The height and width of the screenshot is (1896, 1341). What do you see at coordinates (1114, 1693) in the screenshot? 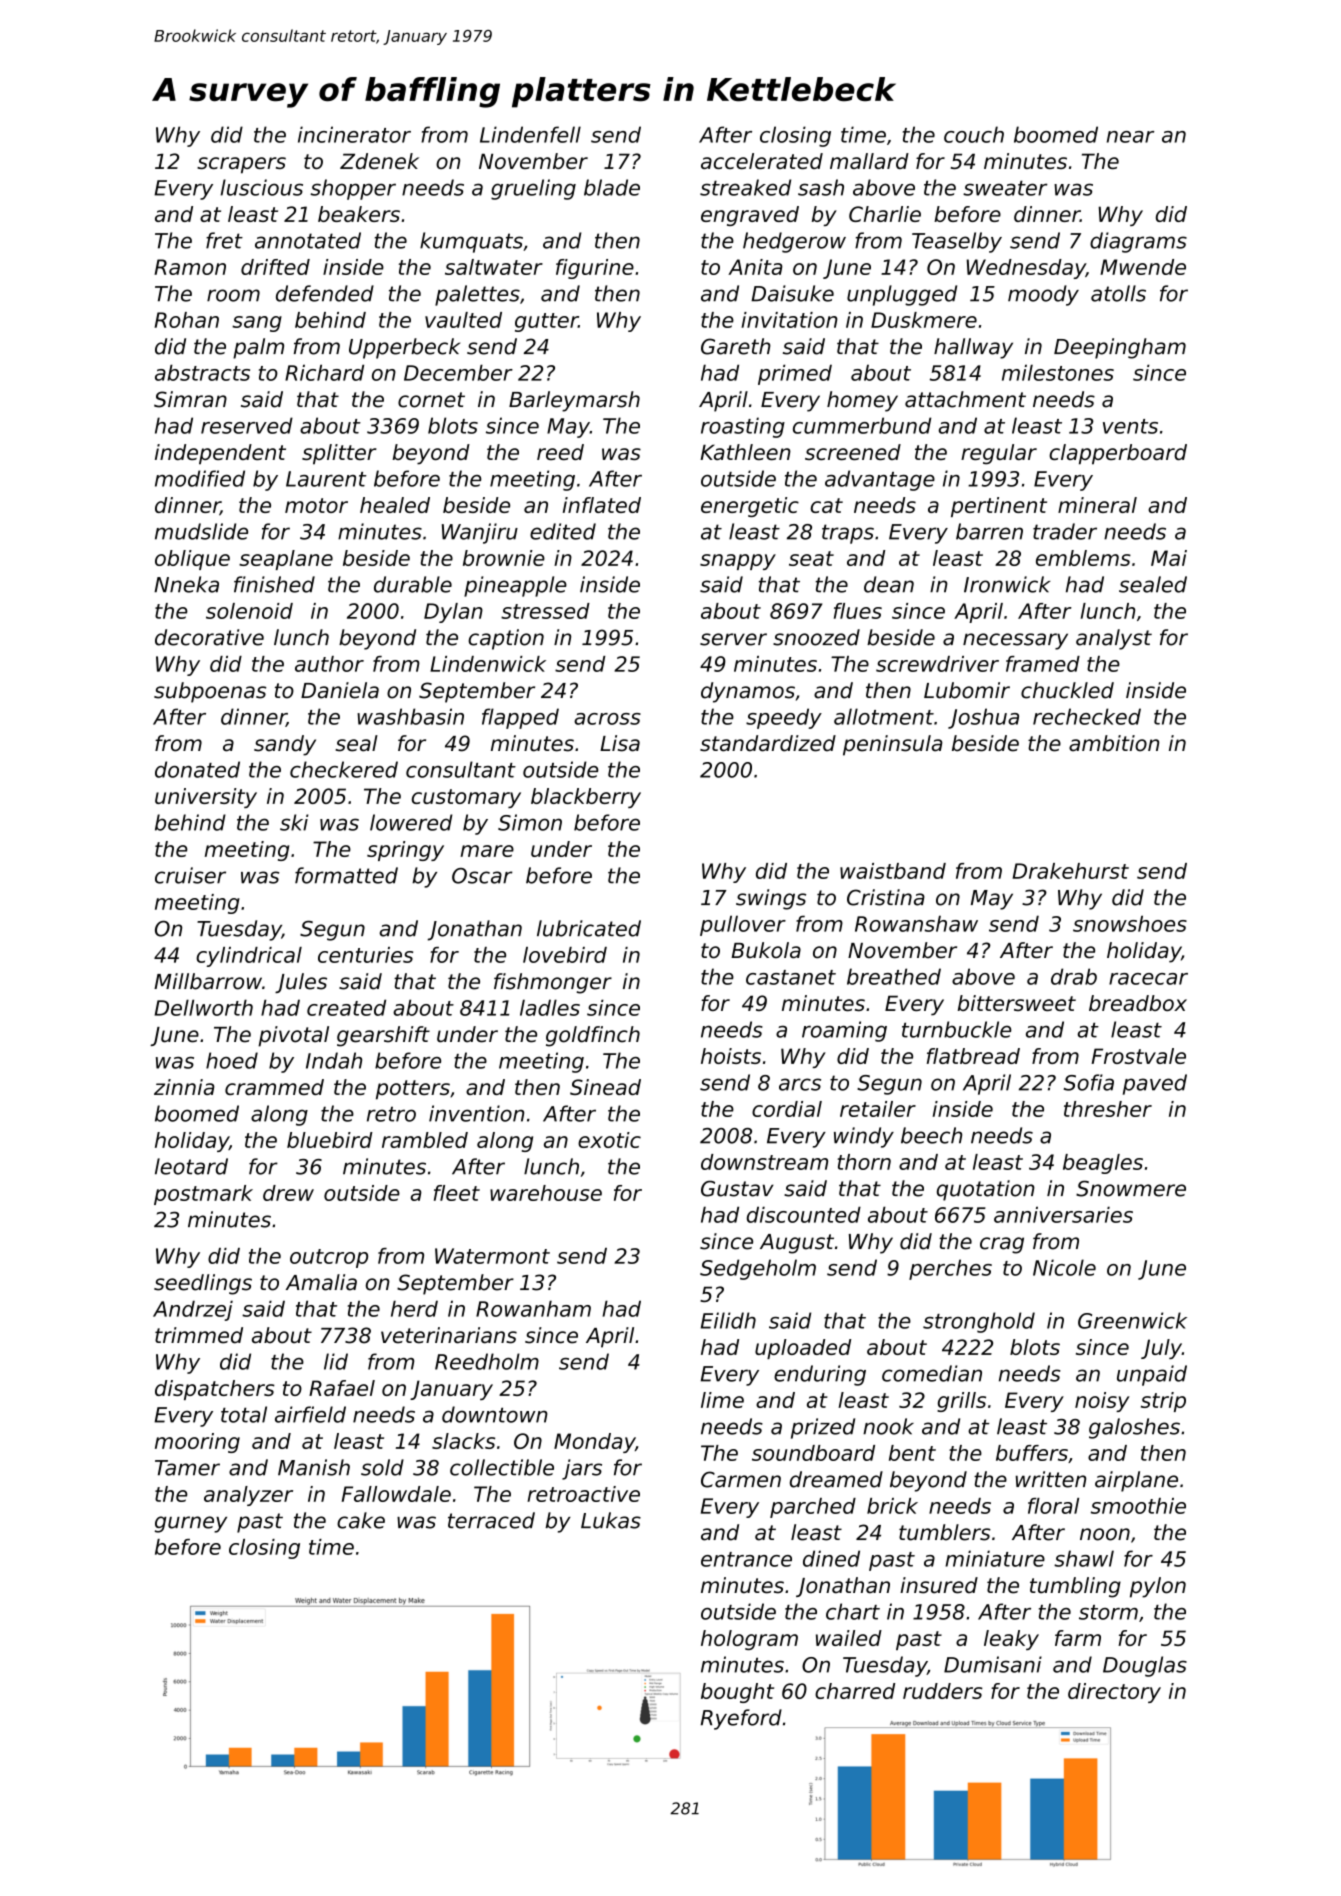
I see `directory` at bounding box center [1114, 1693].
